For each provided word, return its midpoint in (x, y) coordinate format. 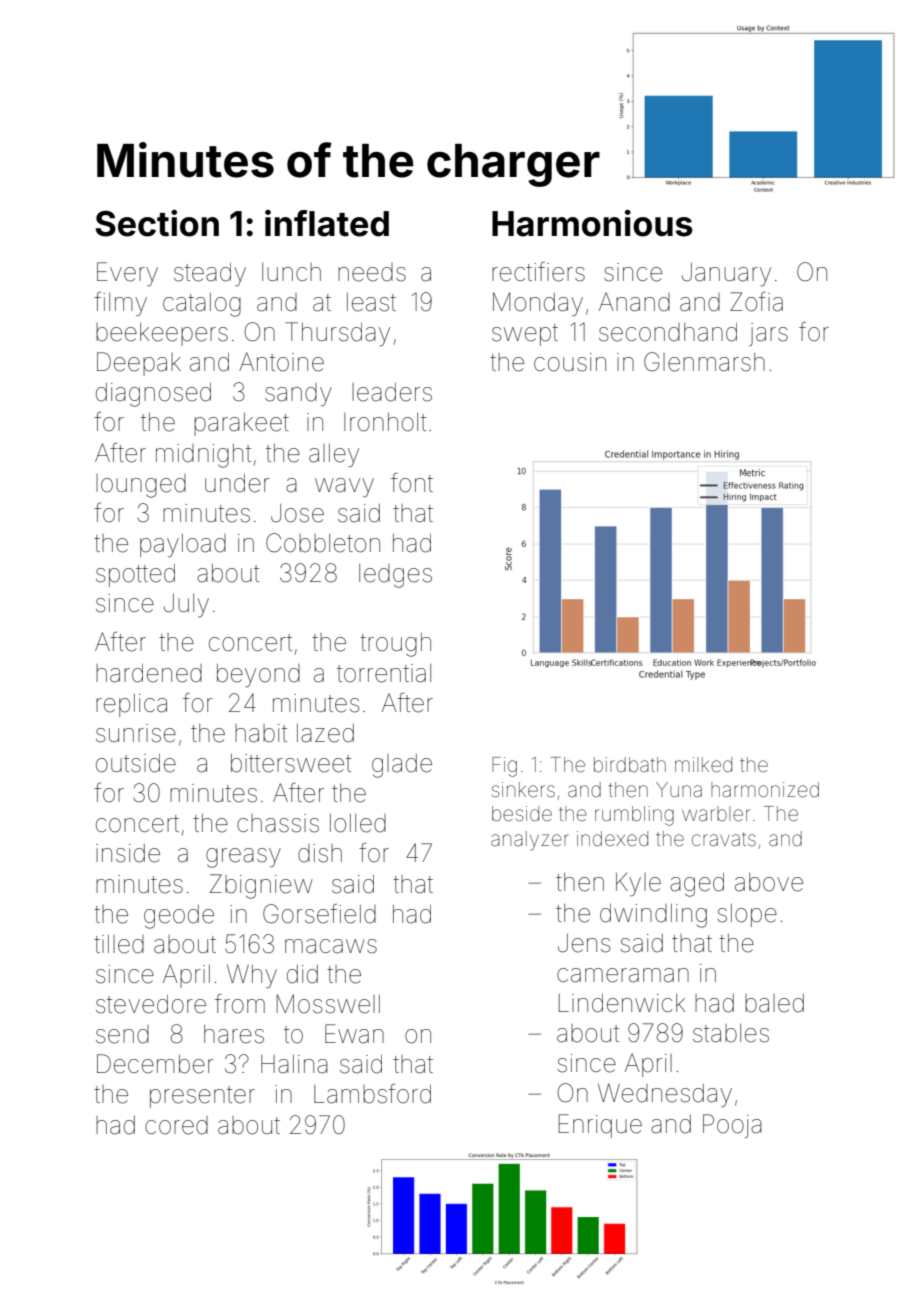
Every (127, 274)
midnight (203, 456)
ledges (395, 576)
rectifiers (538, 272)
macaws (331, 946)
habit (261, 733)
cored (176, 1125)
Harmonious (592, 223)
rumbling (634, 816)
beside (522, 814)
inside (128, 853)
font (412, 483)
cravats (724, 839)
